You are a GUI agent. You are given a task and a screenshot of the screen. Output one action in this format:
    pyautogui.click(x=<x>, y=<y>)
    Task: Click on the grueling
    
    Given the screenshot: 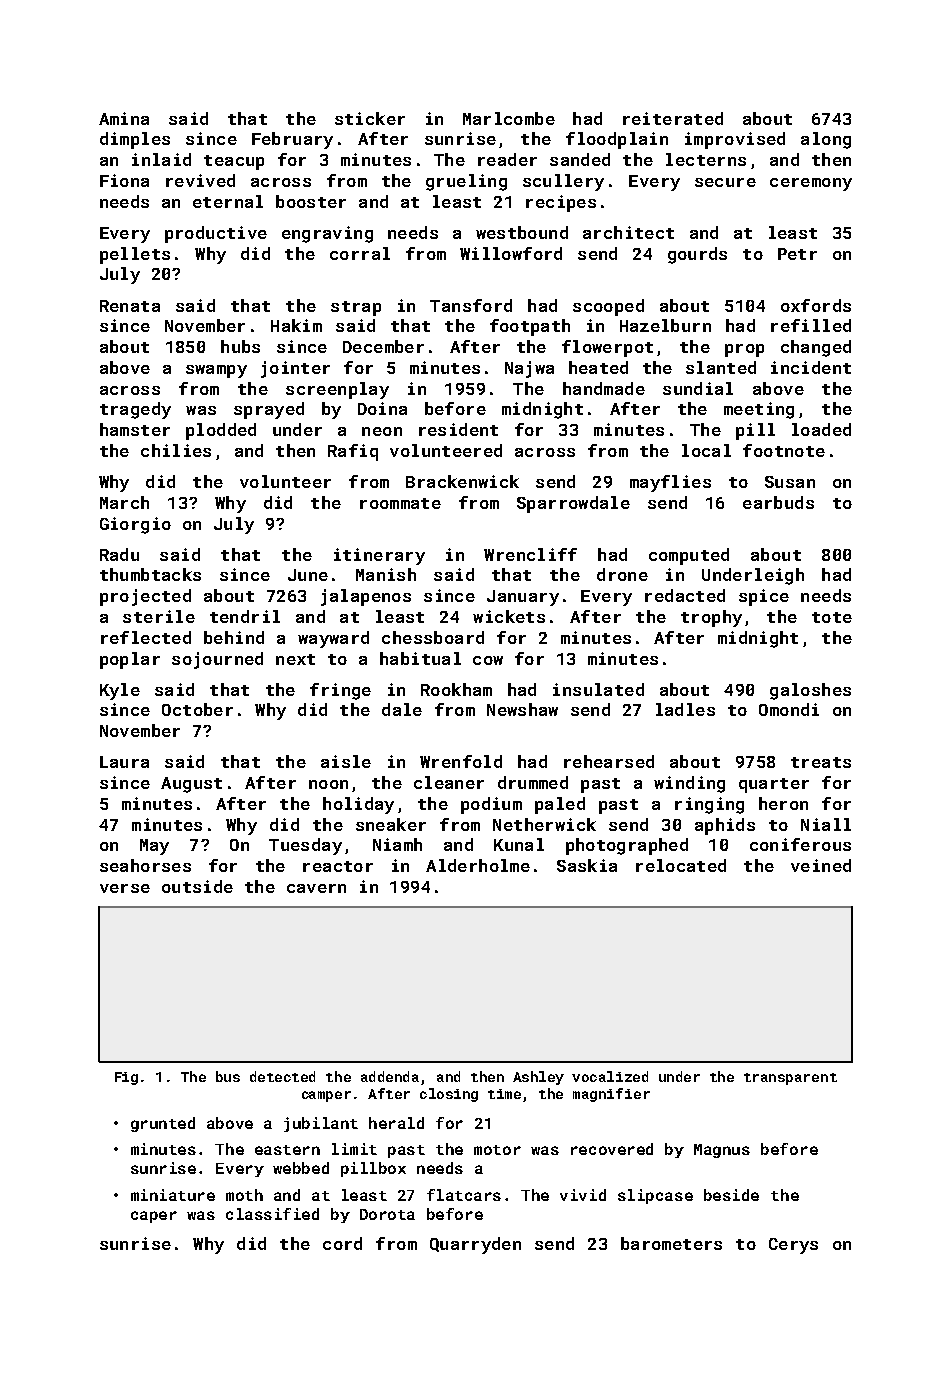 What is the action you would take?
    pyautogui.click(x=466, y=182)
